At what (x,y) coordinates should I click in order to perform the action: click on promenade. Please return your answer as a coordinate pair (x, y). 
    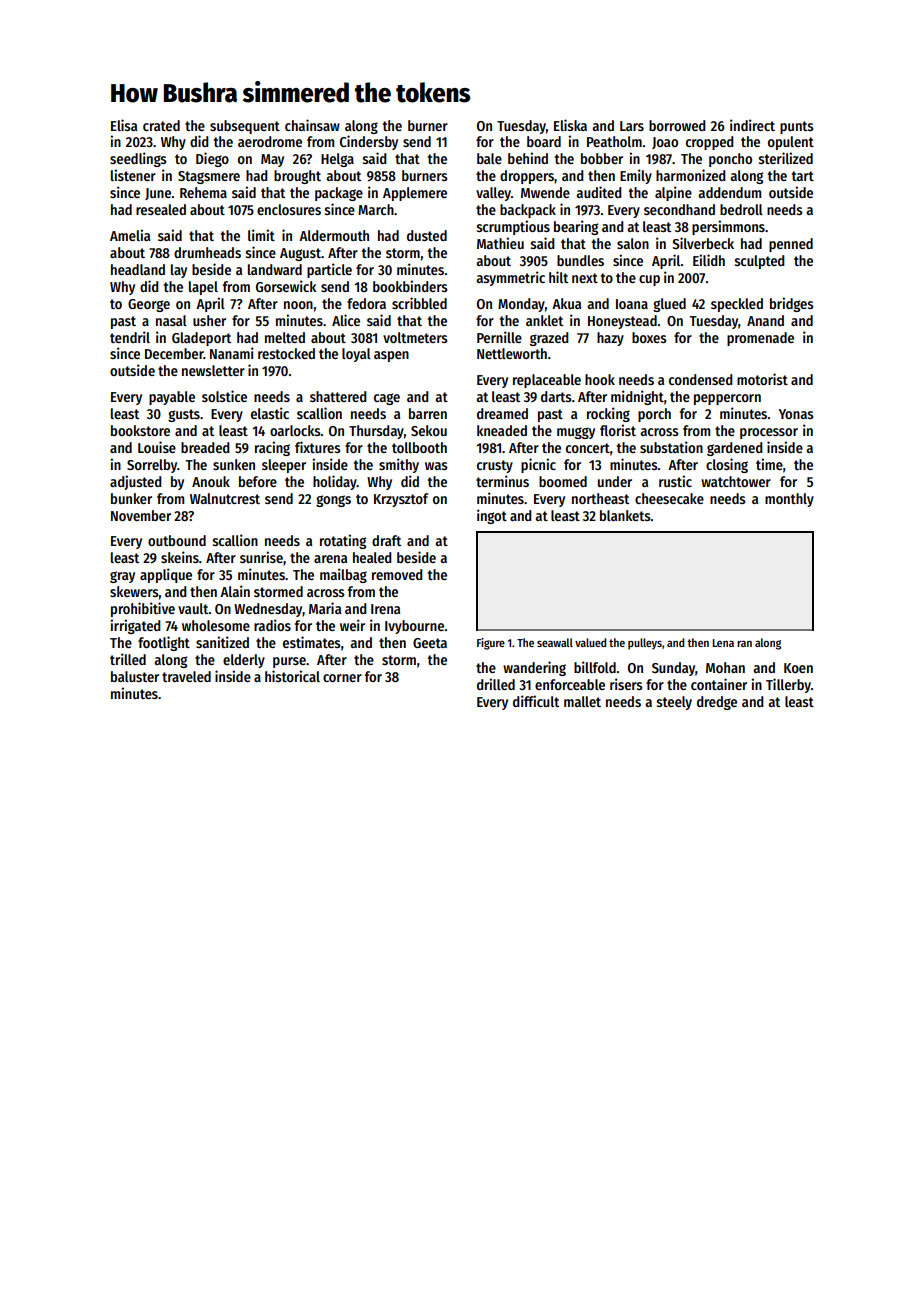
    Looking at the image, I should click on (760, 339).
